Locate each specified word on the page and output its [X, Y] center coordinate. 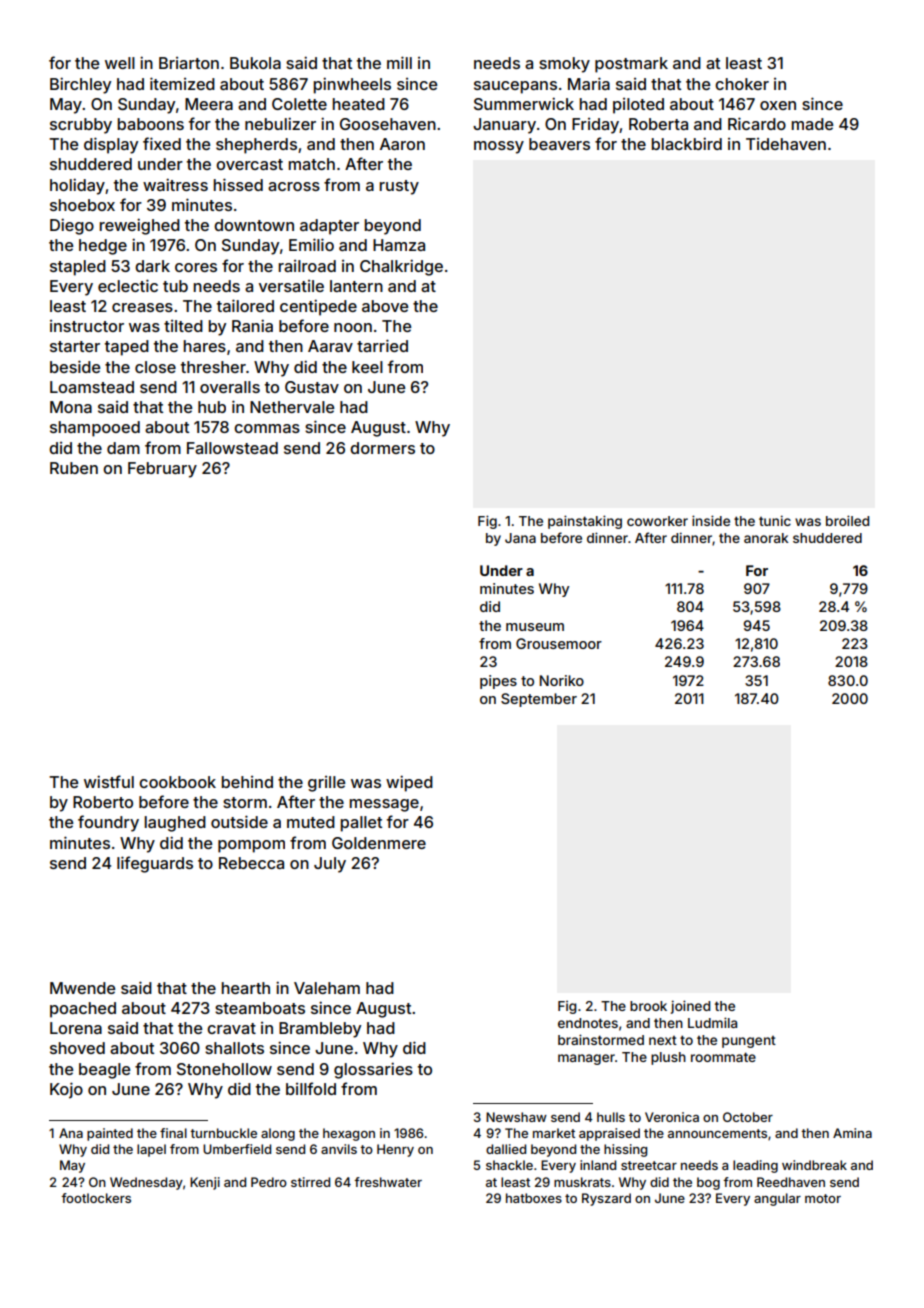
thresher [213, 367]
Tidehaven [786, 144]
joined [690, 1007]
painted [110, 1134]
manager [586, 1059]
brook [648, 1006]
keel [367, 367]
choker [742, 84]
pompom [251, 846]
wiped [409, 783]
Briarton [189, 63]
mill [399, 62]
